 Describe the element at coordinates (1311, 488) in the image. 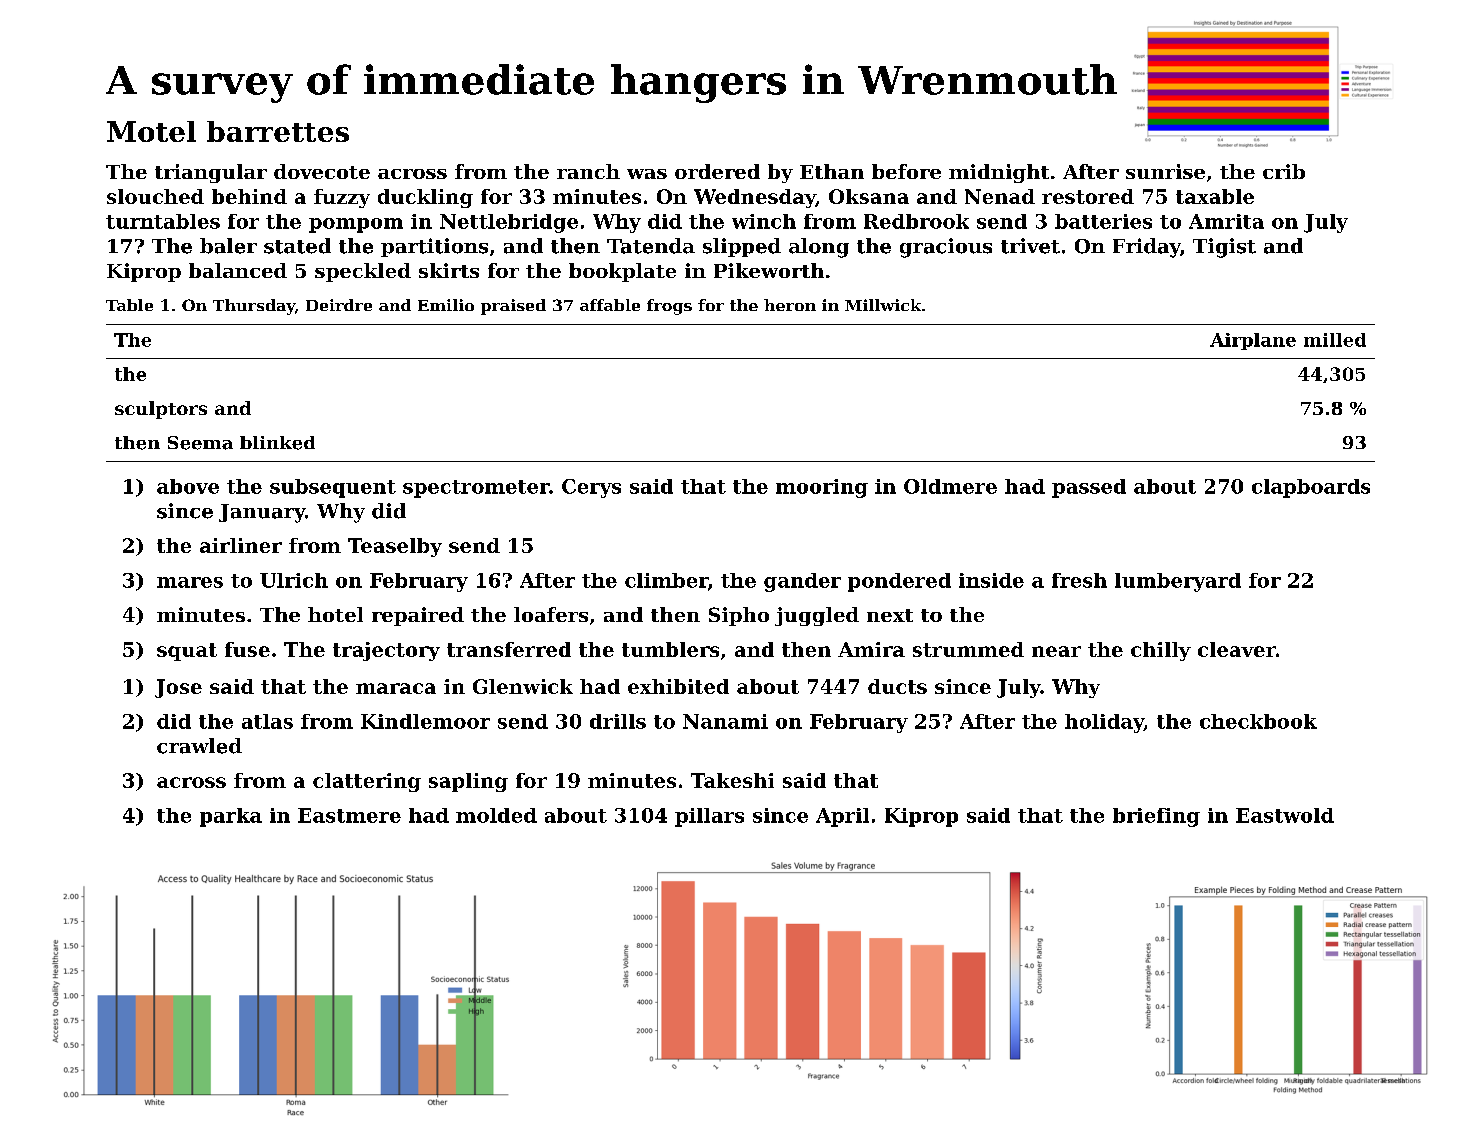

I see `clapboards` at that location.
